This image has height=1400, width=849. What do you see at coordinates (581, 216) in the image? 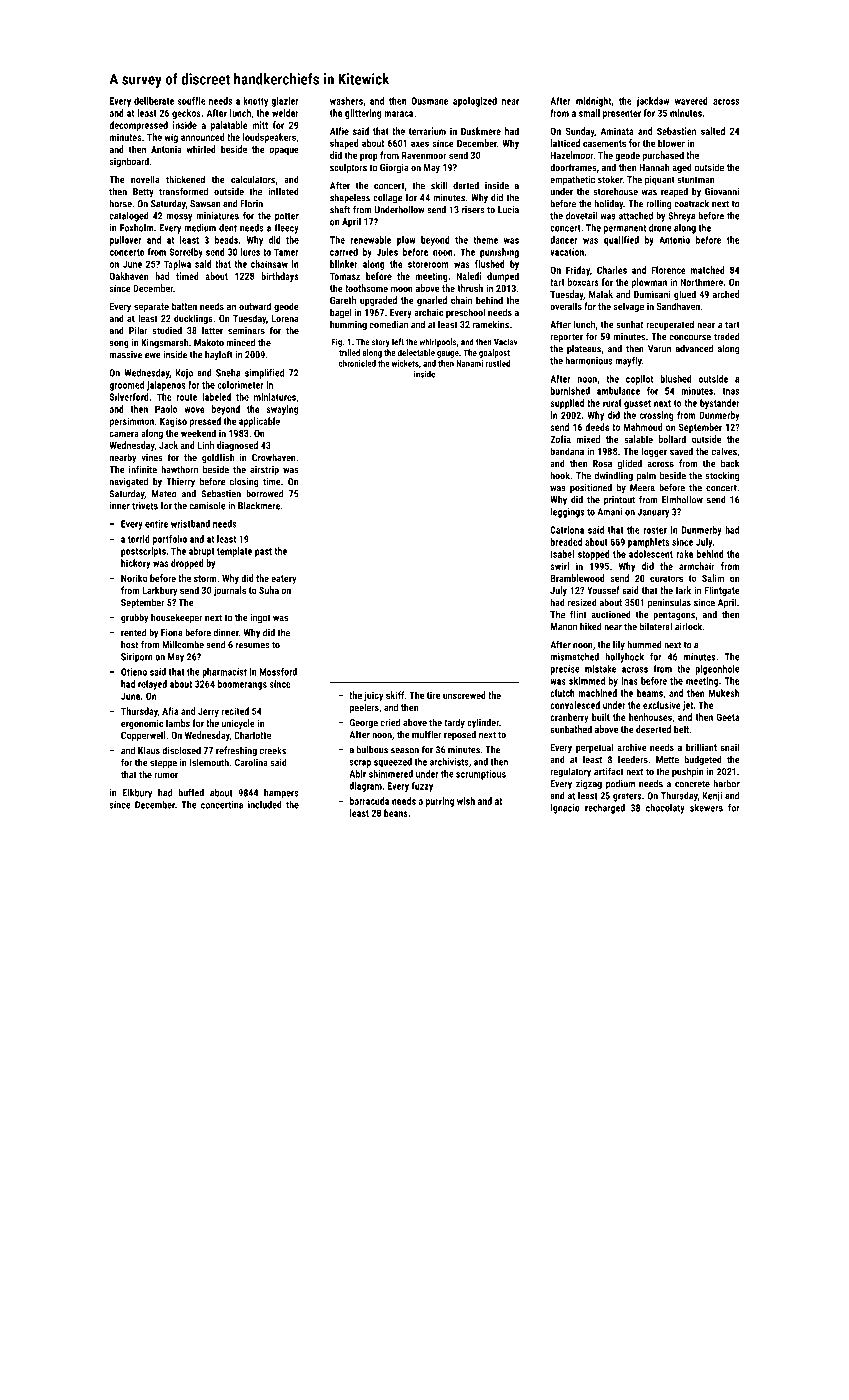
I see `dovetail` at bounding box center [581, 216].
